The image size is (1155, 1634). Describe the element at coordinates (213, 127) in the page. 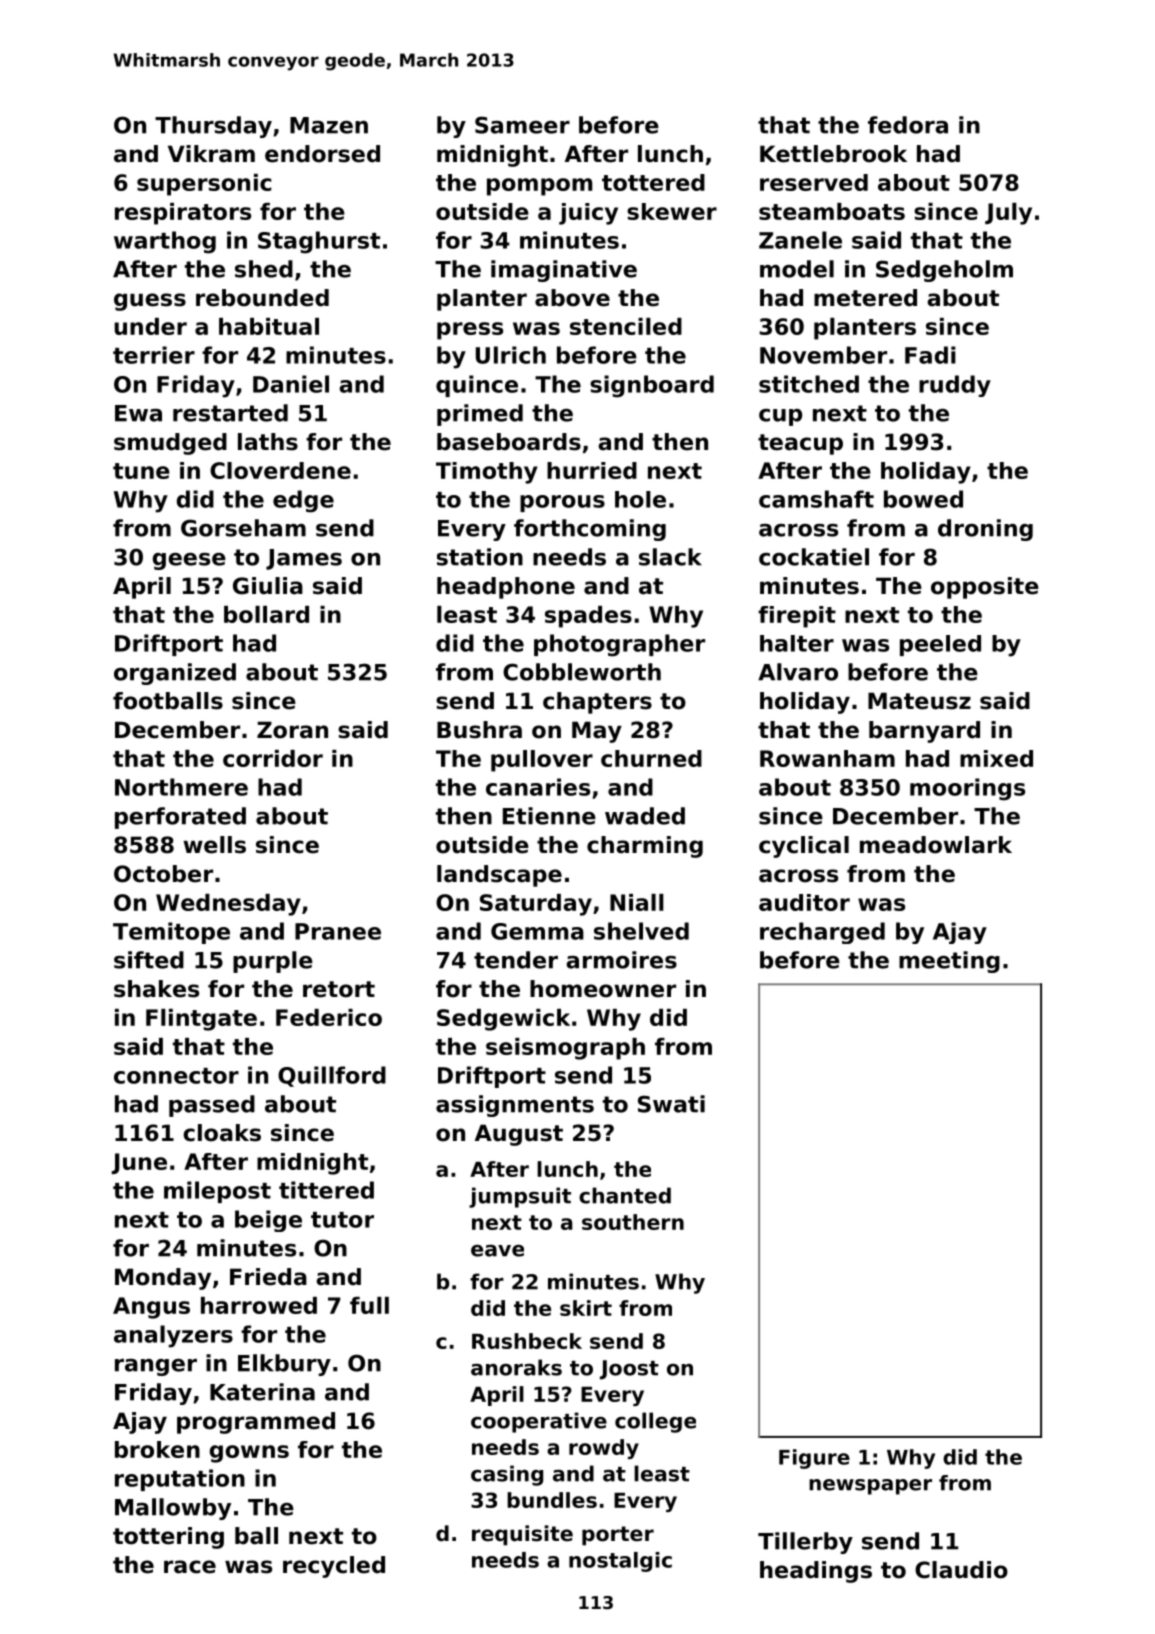

I see `Thursday` at that location.
